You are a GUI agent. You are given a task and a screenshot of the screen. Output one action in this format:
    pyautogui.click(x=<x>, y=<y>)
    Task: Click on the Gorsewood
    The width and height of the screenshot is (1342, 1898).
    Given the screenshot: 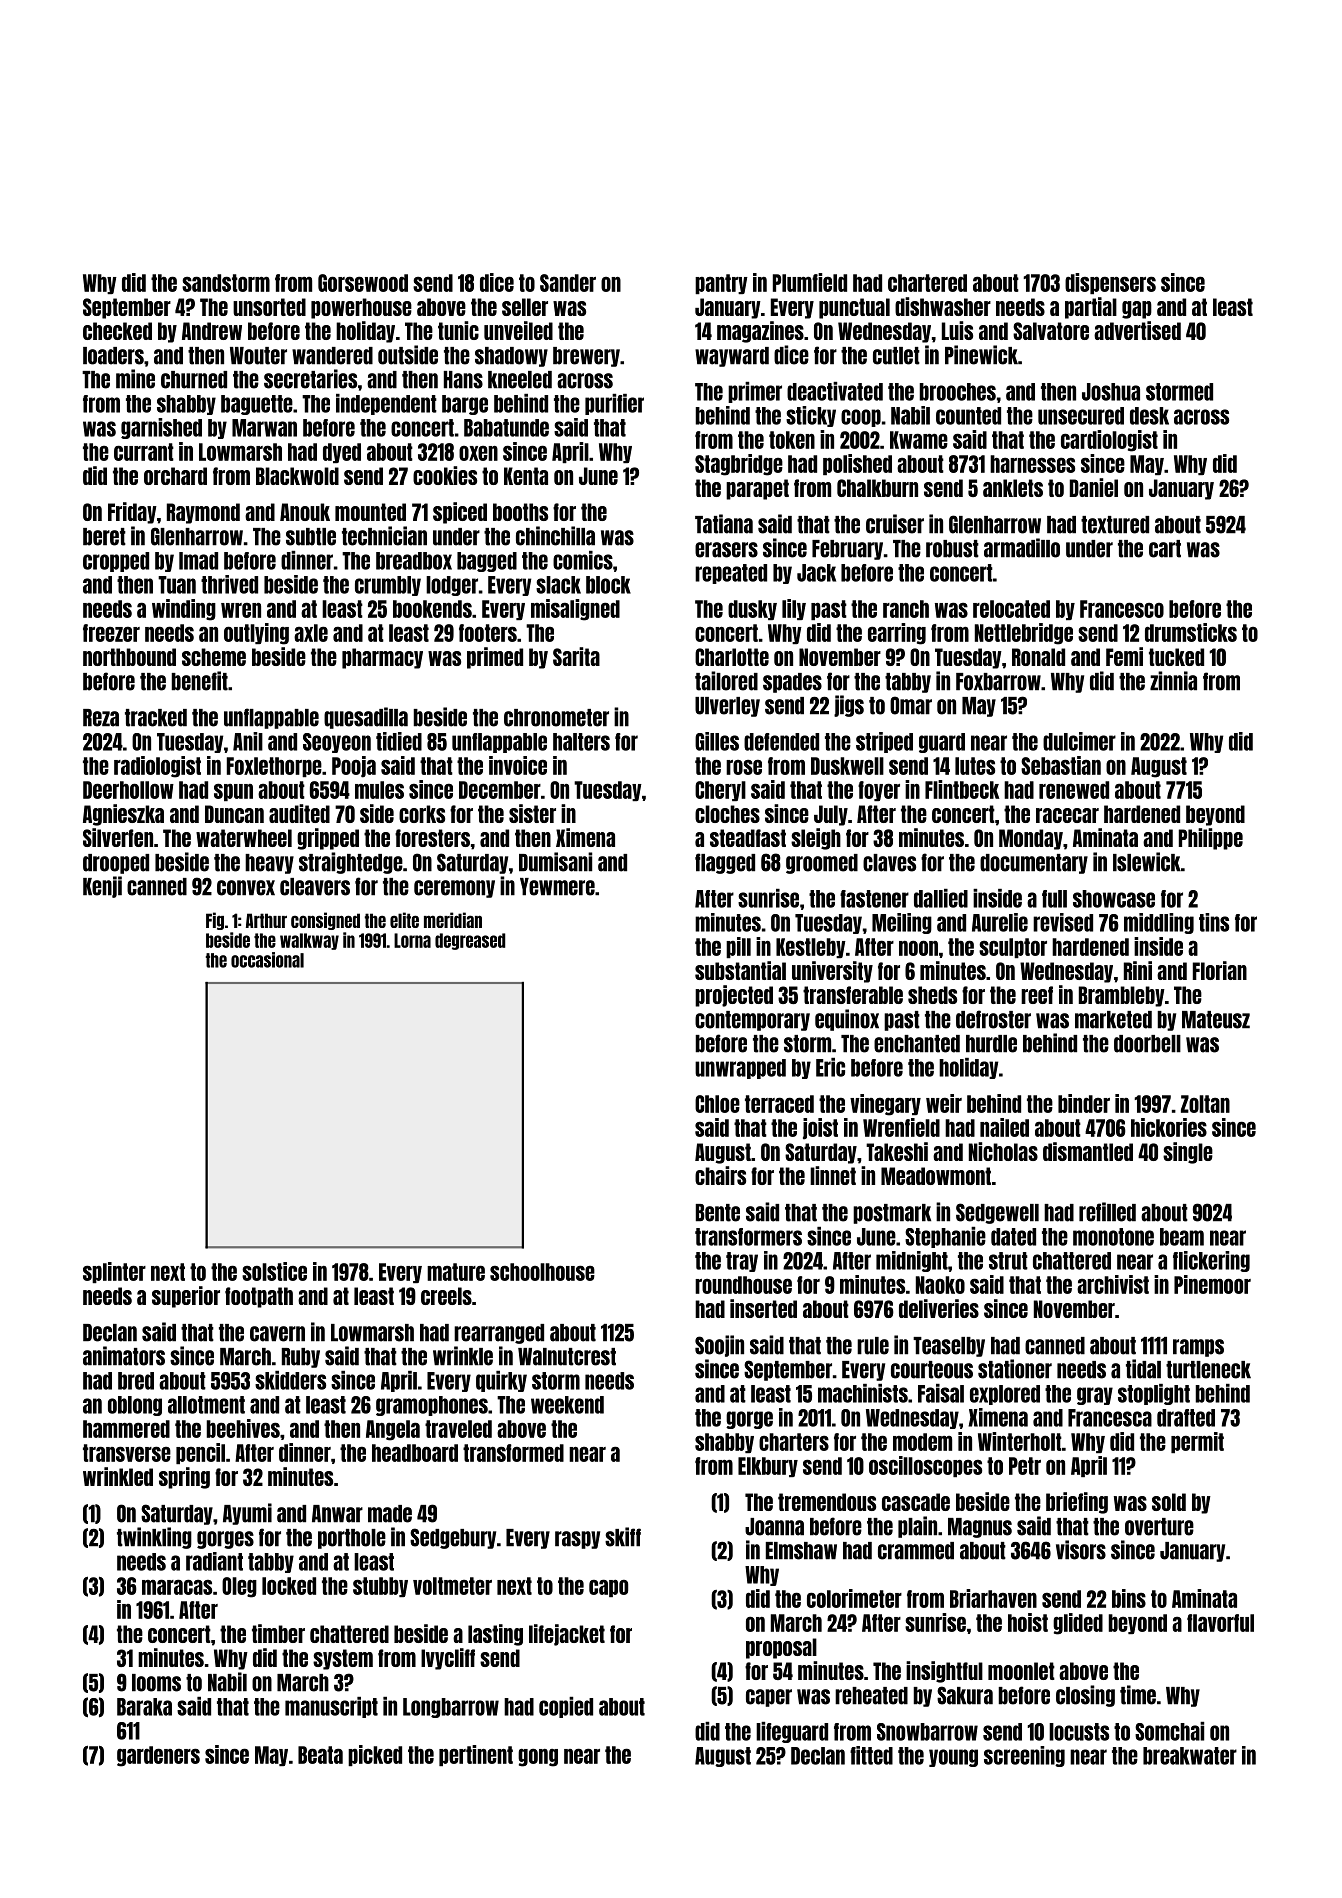 What is the action you would take?
    pyautogui.click(x=363, y=283)
